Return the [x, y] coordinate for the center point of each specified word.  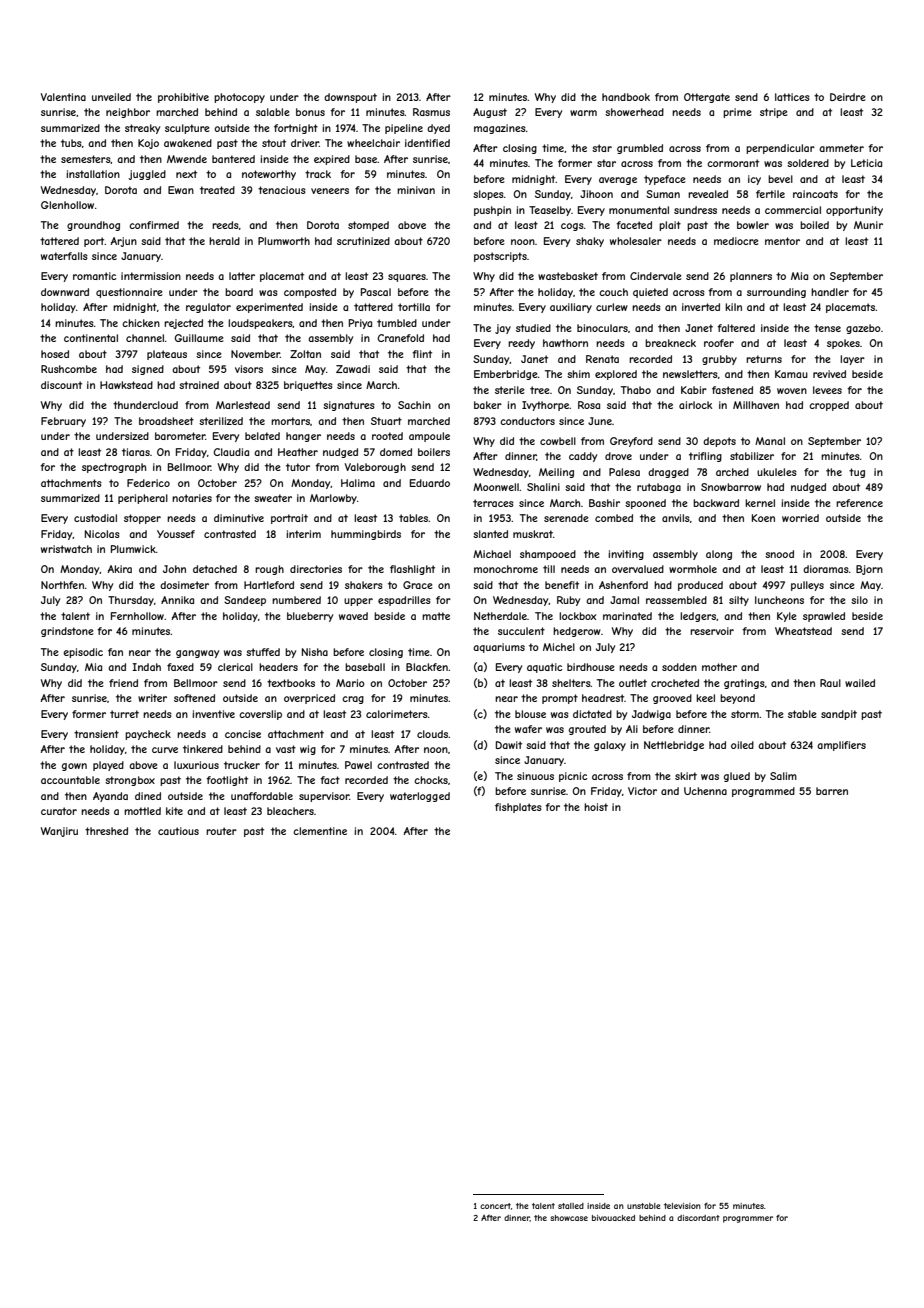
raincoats [815, 194]
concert [495, 1206]
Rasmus [431, 112]
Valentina [63, 97]
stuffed [263, 652]
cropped [829, 406]
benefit [562, 585]
